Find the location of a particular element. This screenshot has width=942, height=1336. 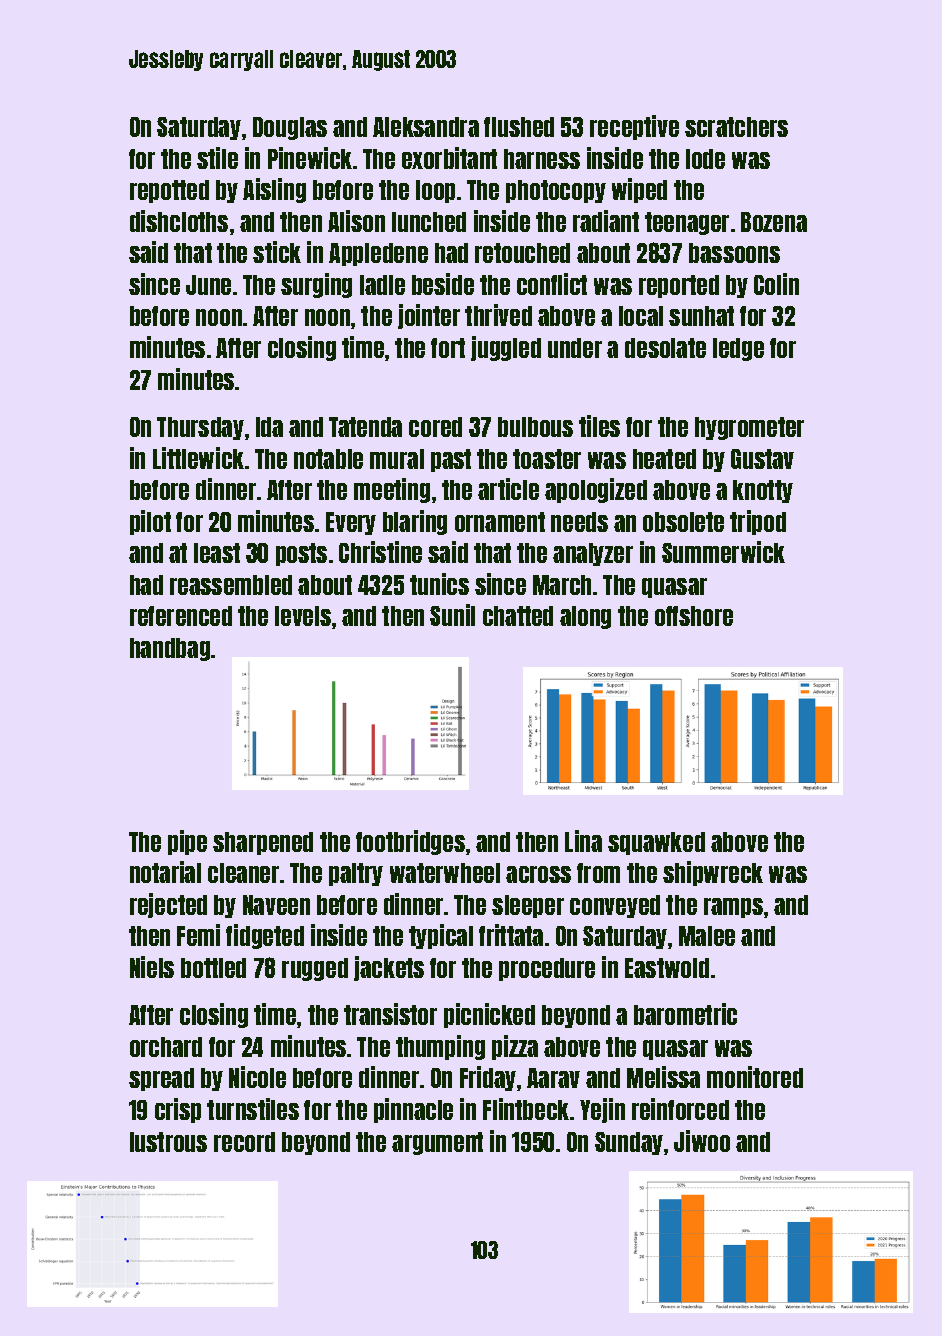

Jiwoo is located at coordinates (702, 1141).
